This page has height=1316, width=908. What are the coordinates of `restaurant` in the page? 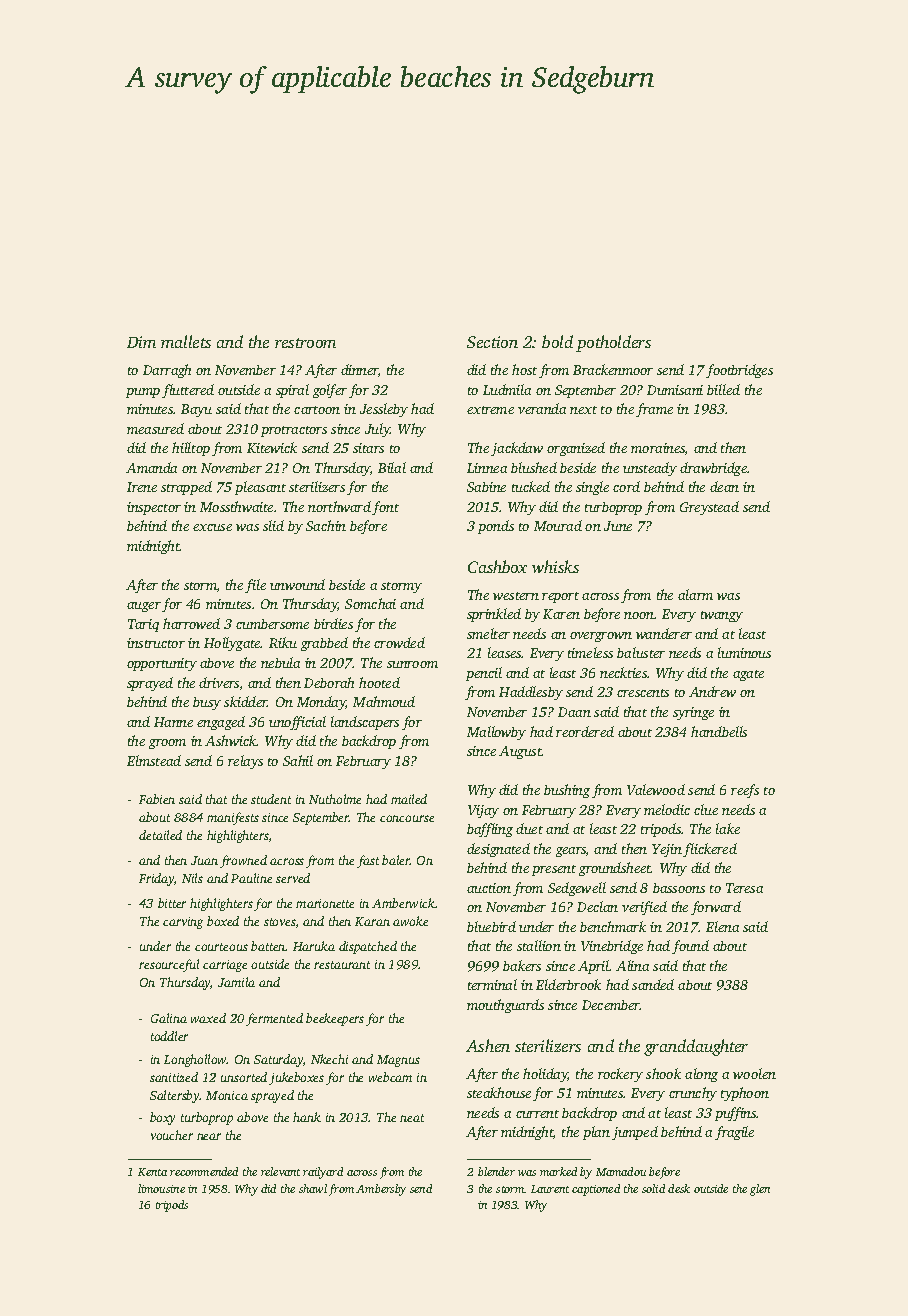 It's located at (342, 965).
